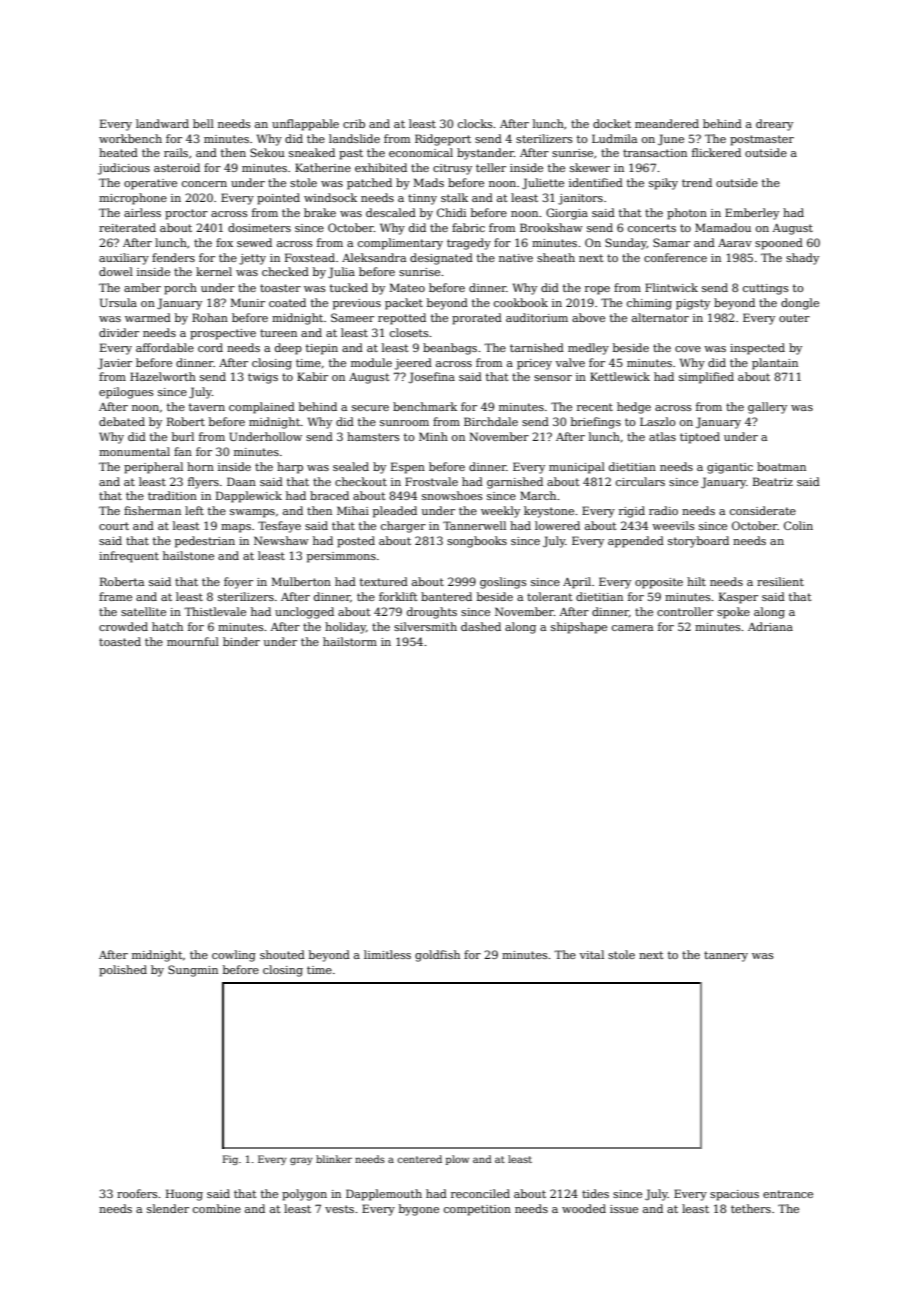 The image size is (924, 1308). Describe the element at coordinates (123, 971) in the screenshot. I see `polished` at that location.
